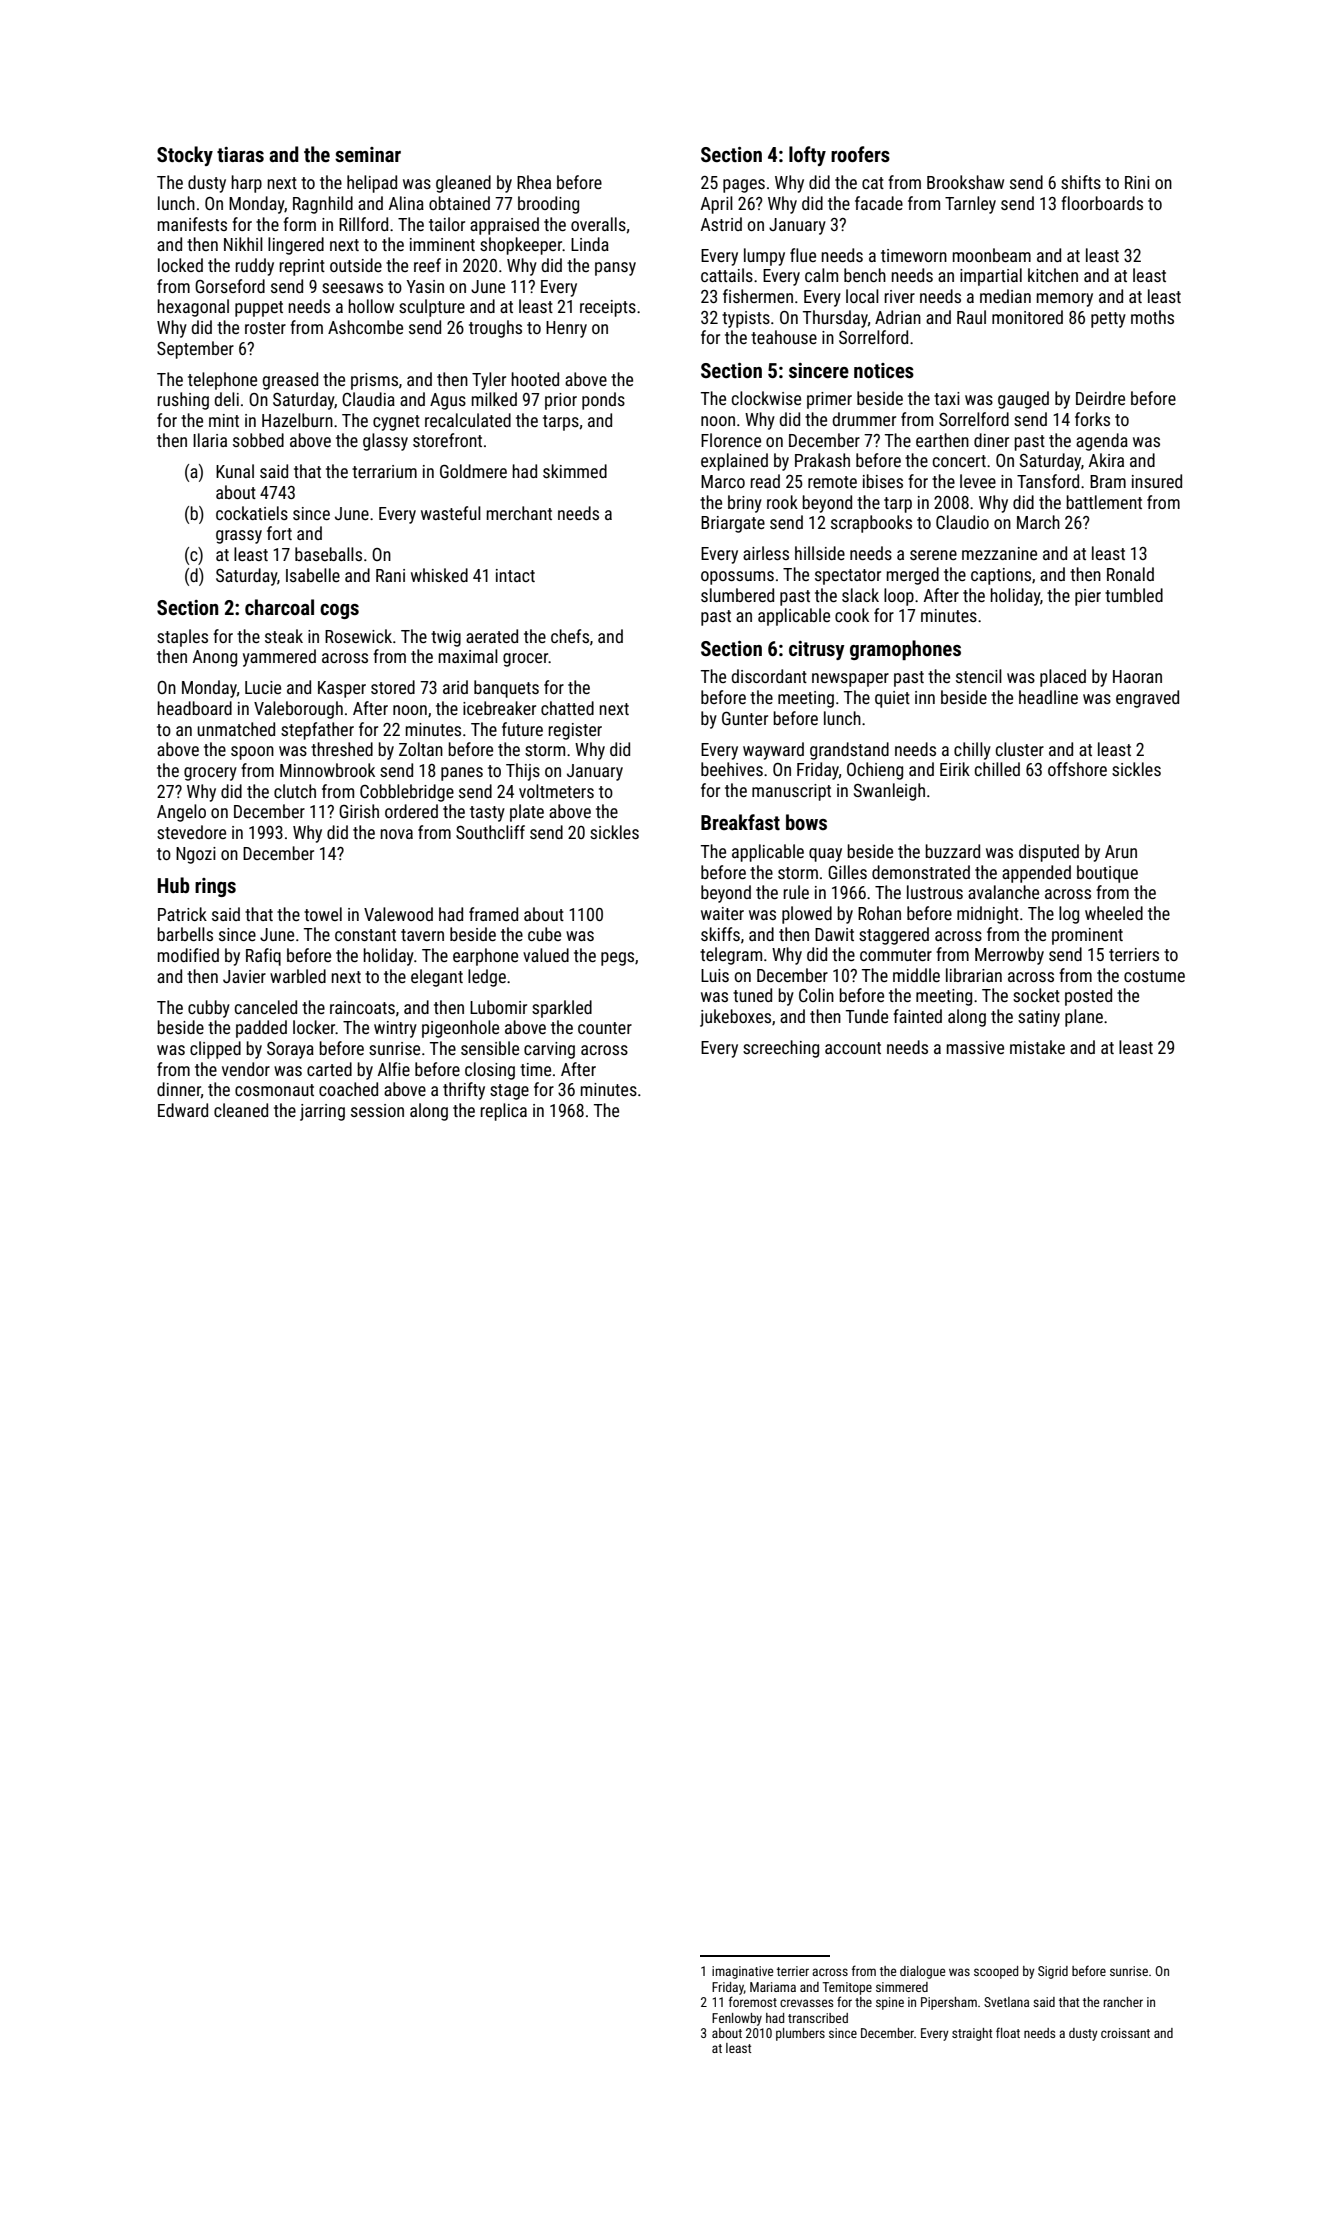 The height and width of the screenshot is (2213, 1343). I want to click on Deirdre, so click(1100, 398).
